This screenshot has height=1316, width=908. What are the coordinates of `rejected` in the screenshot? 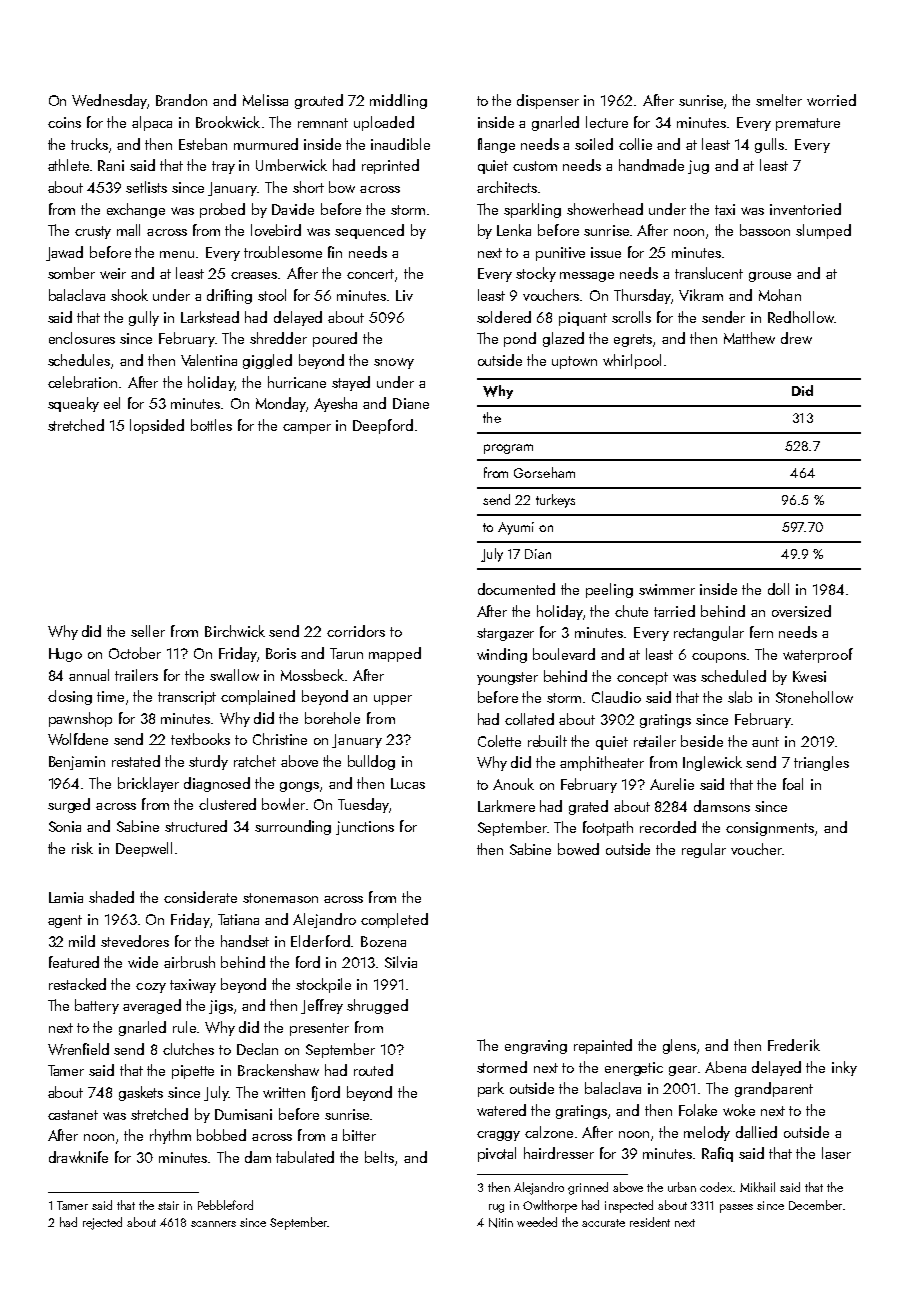 It's located at (102, 1223).
